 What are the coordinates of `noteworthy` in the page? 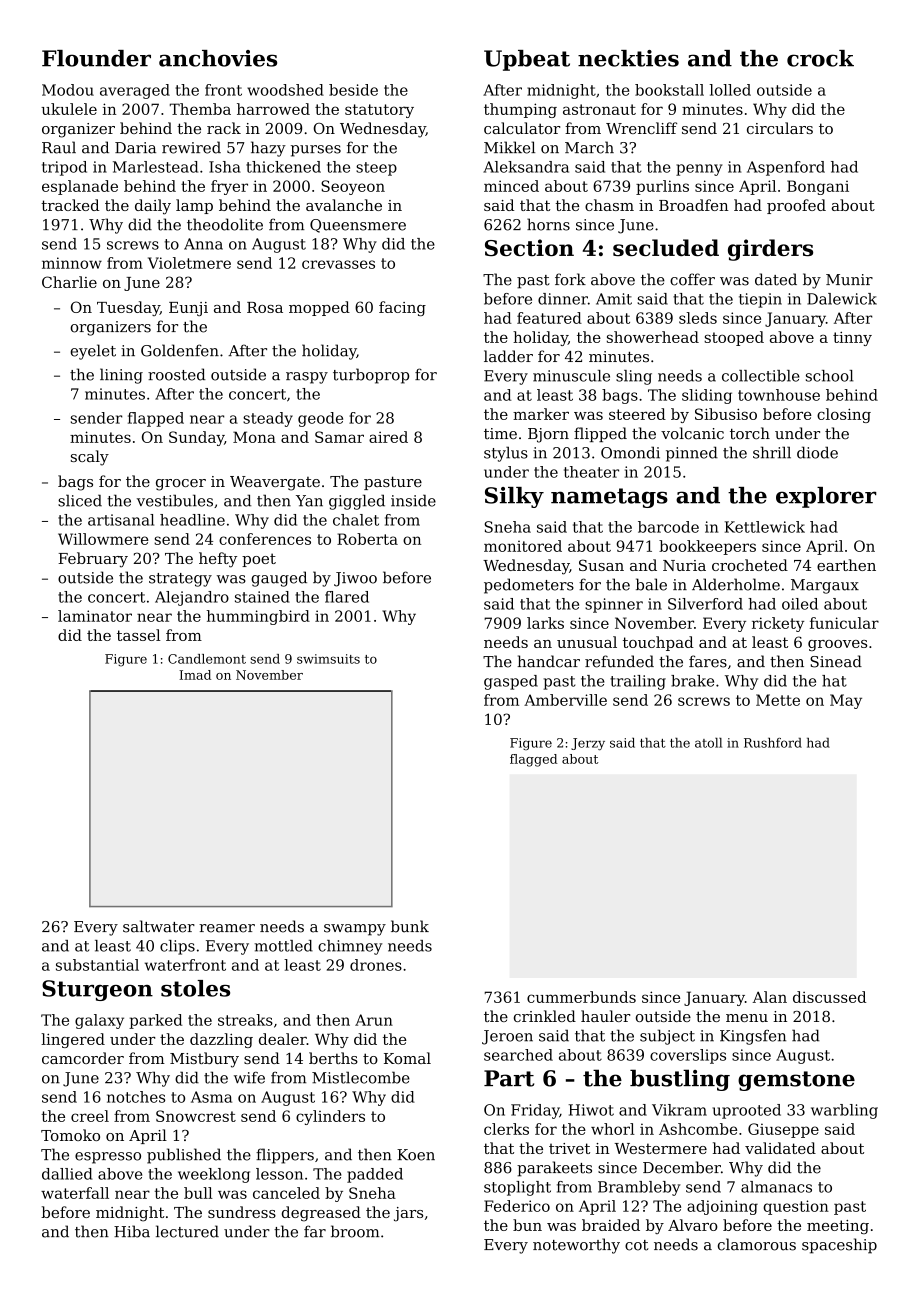 It's located at (576, 1246).
